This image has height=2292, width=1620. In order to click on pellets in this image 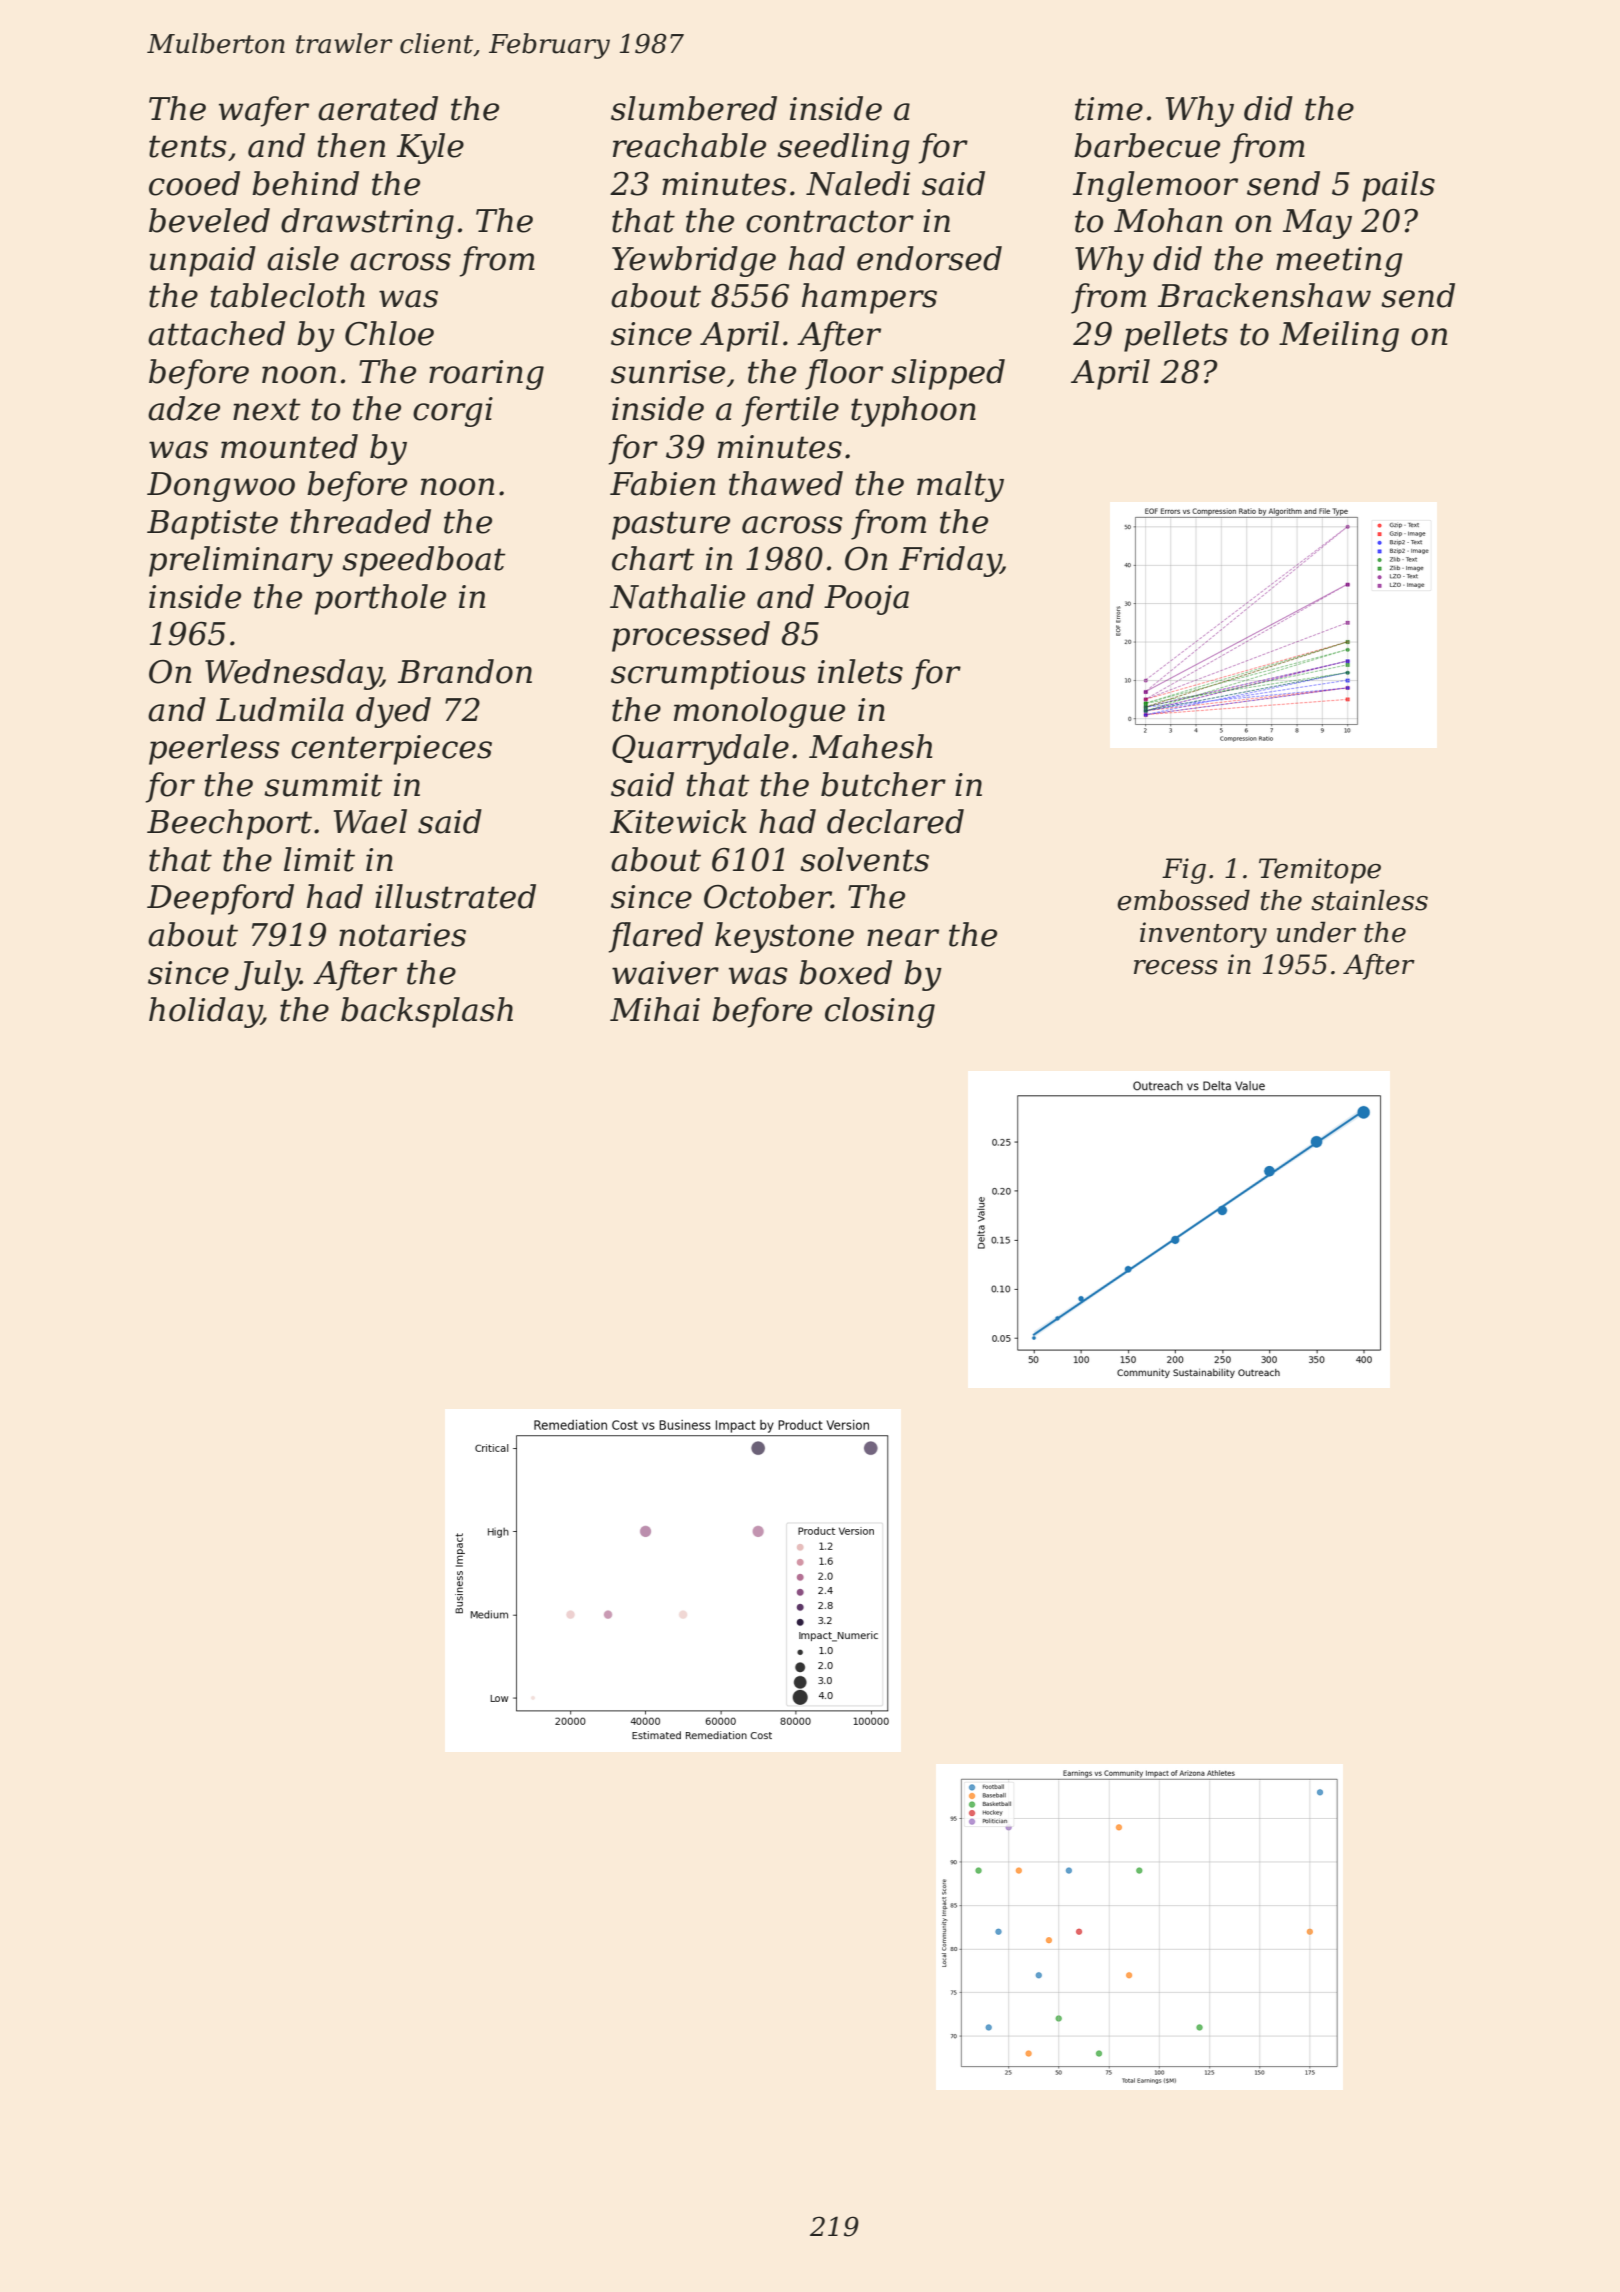, I will do `click(1176, 336)`.
